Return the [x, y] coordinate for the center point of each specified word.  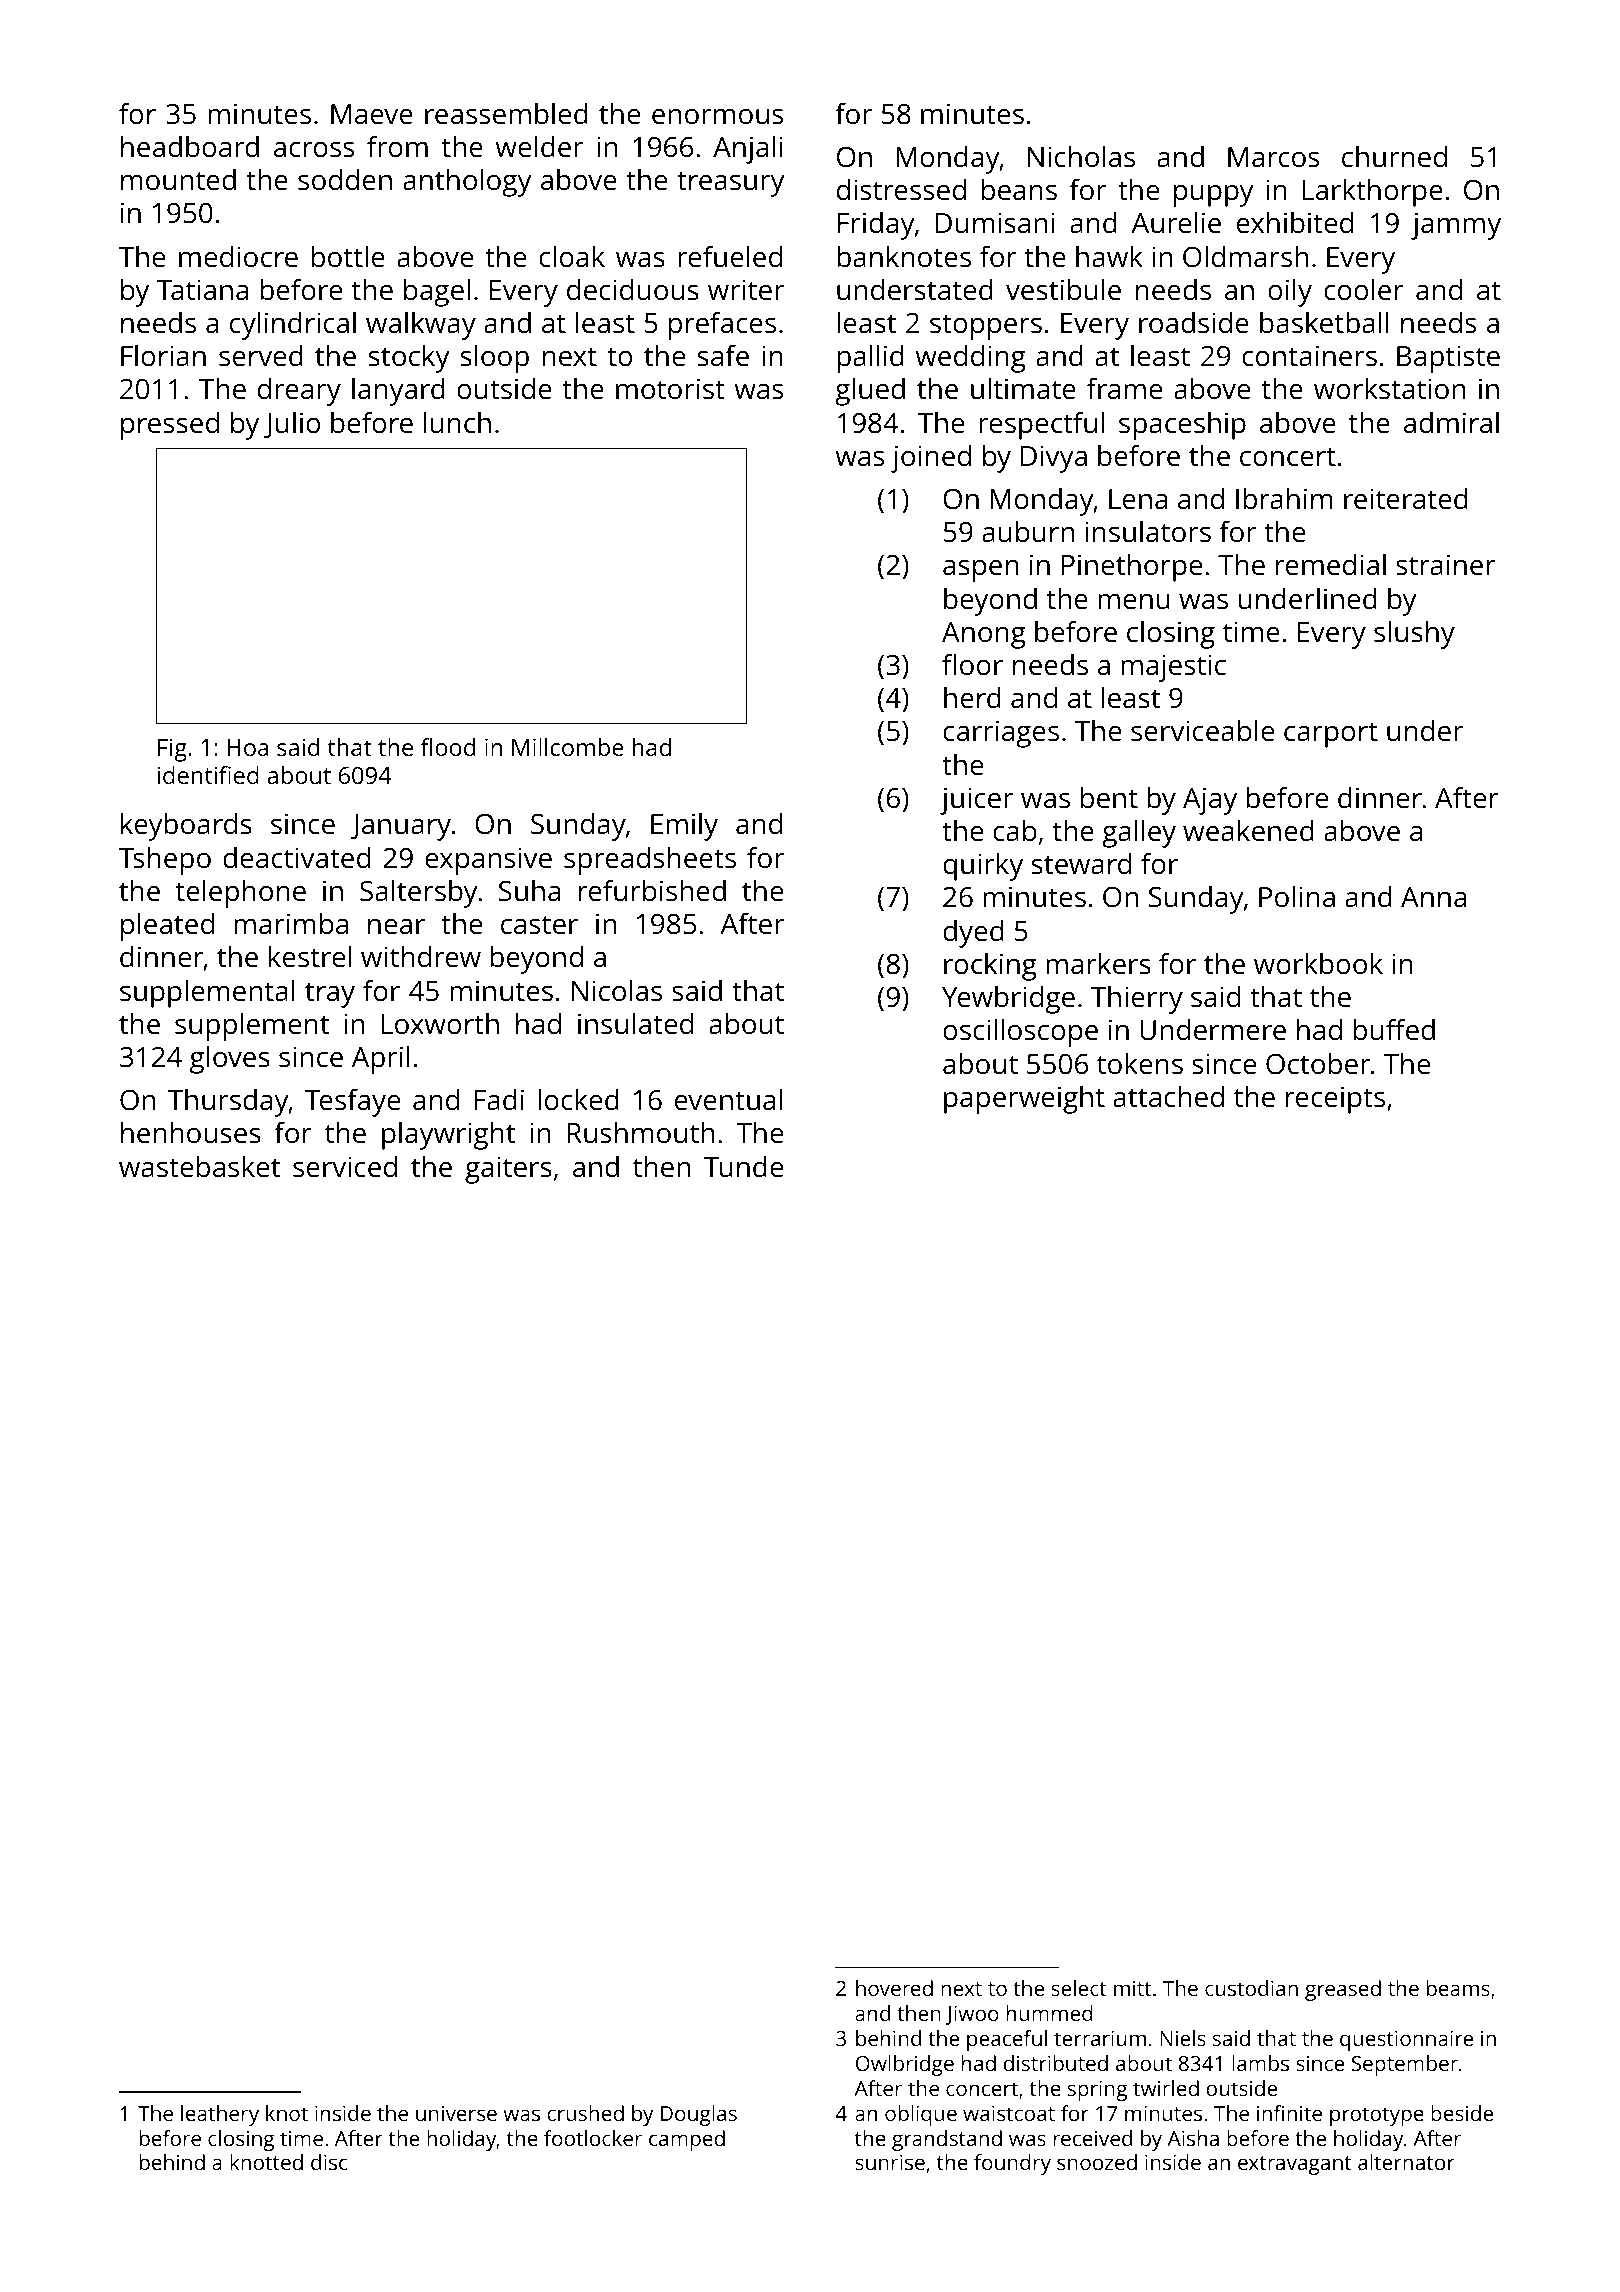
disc [329, 2162]
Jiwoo [972, 2015]
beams [1458, 1988]
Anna [1433, 897]
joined [931, 459]
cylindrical [293, 326]
